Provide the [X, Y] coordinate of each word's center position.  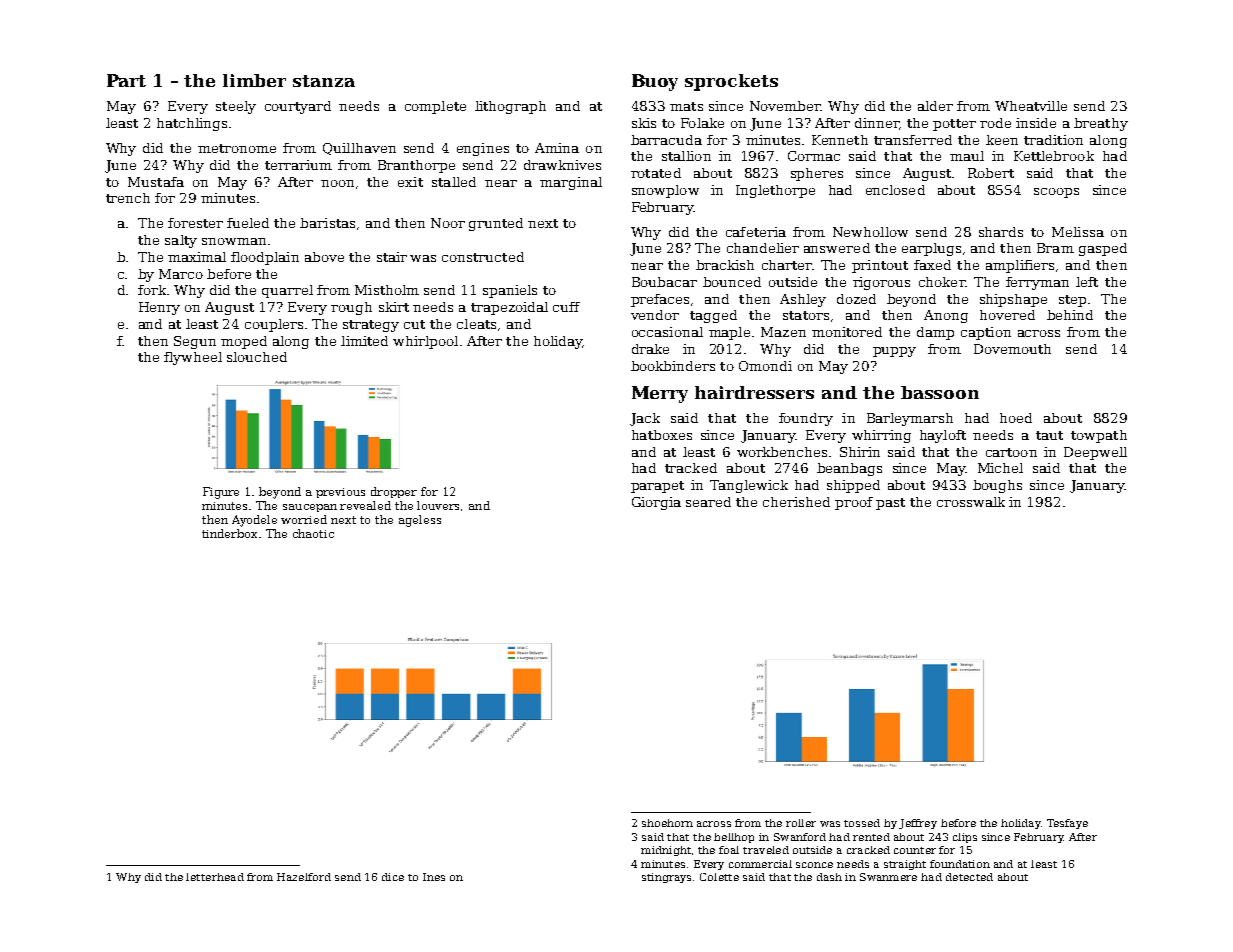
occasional [667, 332]
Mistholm [387, 290]
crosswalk [971, 502]
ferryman [1037, 283]
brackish [725, 265]
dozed [856, 299]
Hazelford [304, 877]
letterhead [215, 877]
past [890, 504]
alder [935, 106]
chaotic [313, 533]
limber [254, 80]
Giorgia [656, 503]
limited [364, 341]
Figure [221, 493]
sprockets [731, 82]
